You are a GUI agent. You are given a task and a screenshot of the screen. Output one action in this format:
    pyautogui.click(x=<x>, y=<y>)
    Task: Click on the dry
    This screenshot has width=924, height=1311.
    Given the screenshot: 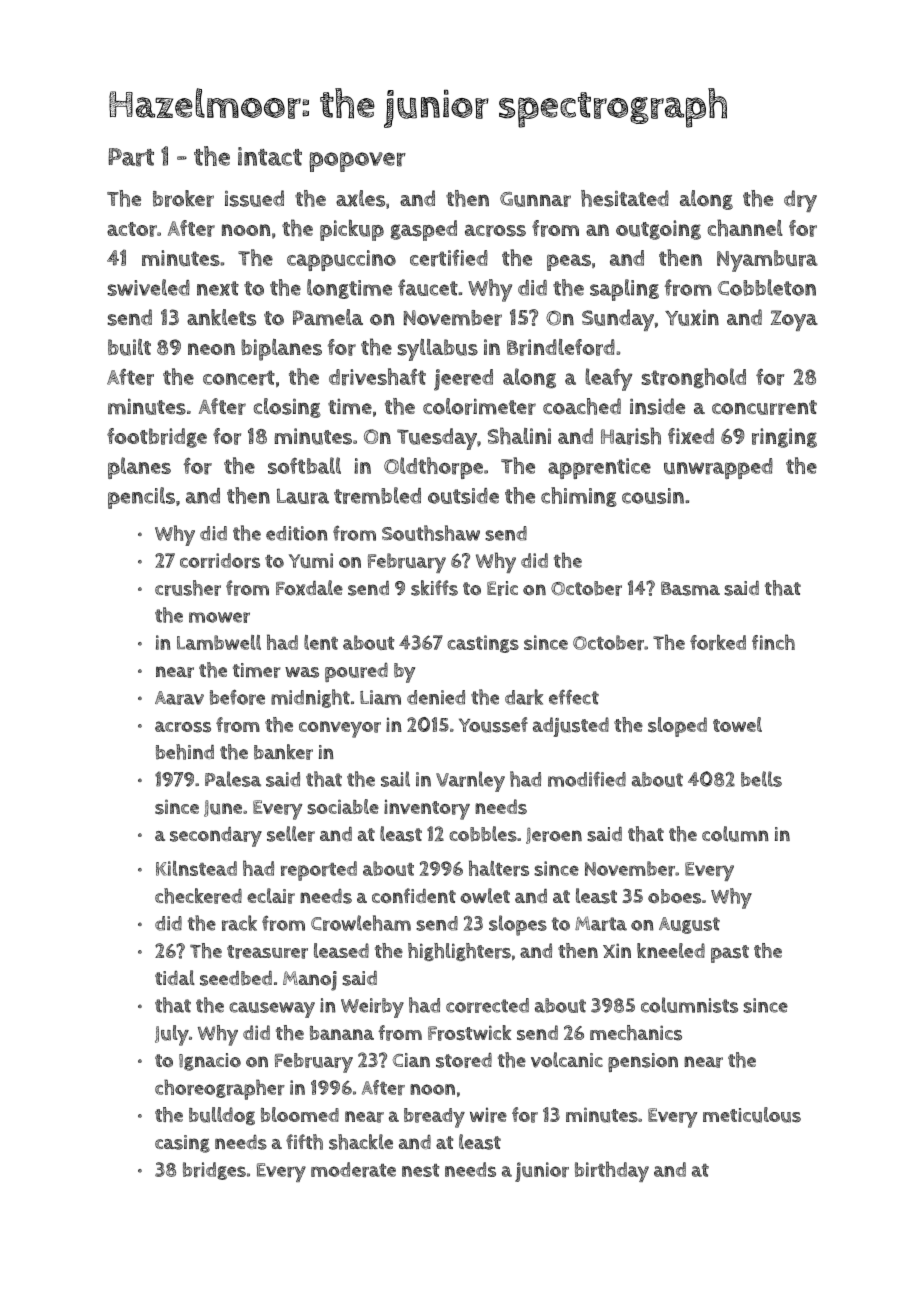 What is the action you would take?
    pyautogui.click(x=800, y=201)
